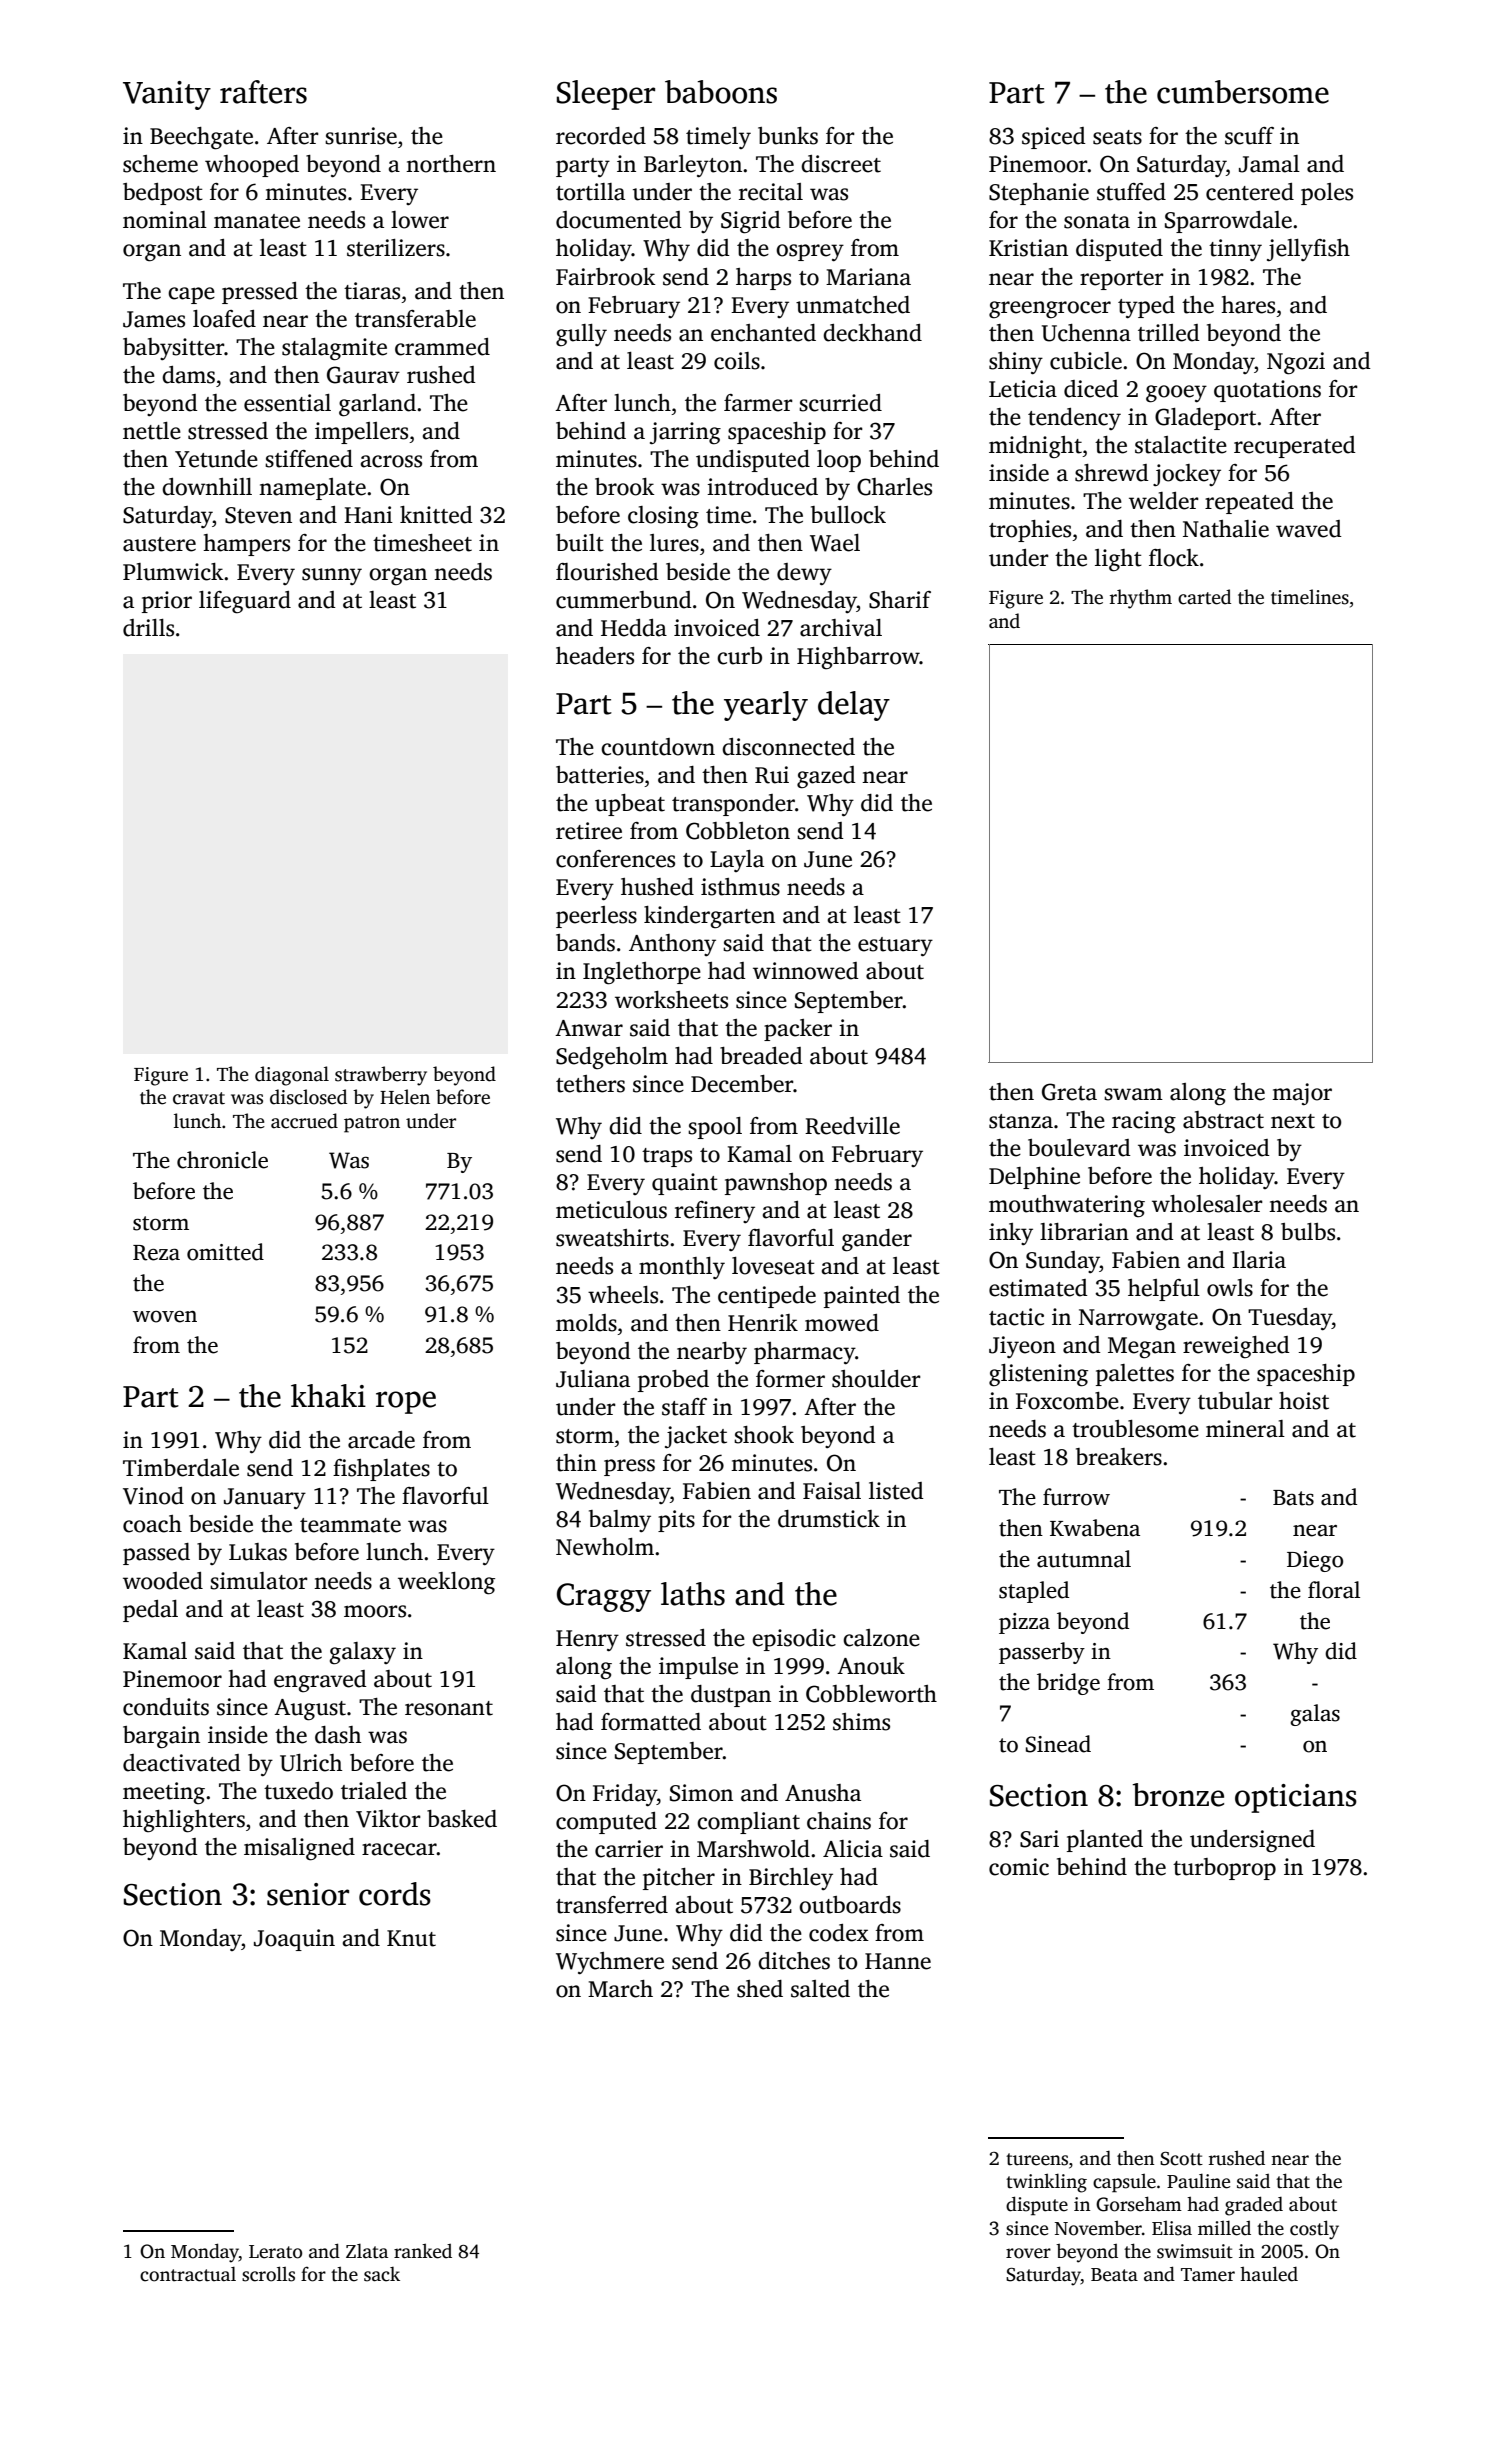 Image resolution: width=1496 pixels, height=2464 pixels. Describe the element at coordinates (620, 1989) in the screenshot. I see `March` at that location.
